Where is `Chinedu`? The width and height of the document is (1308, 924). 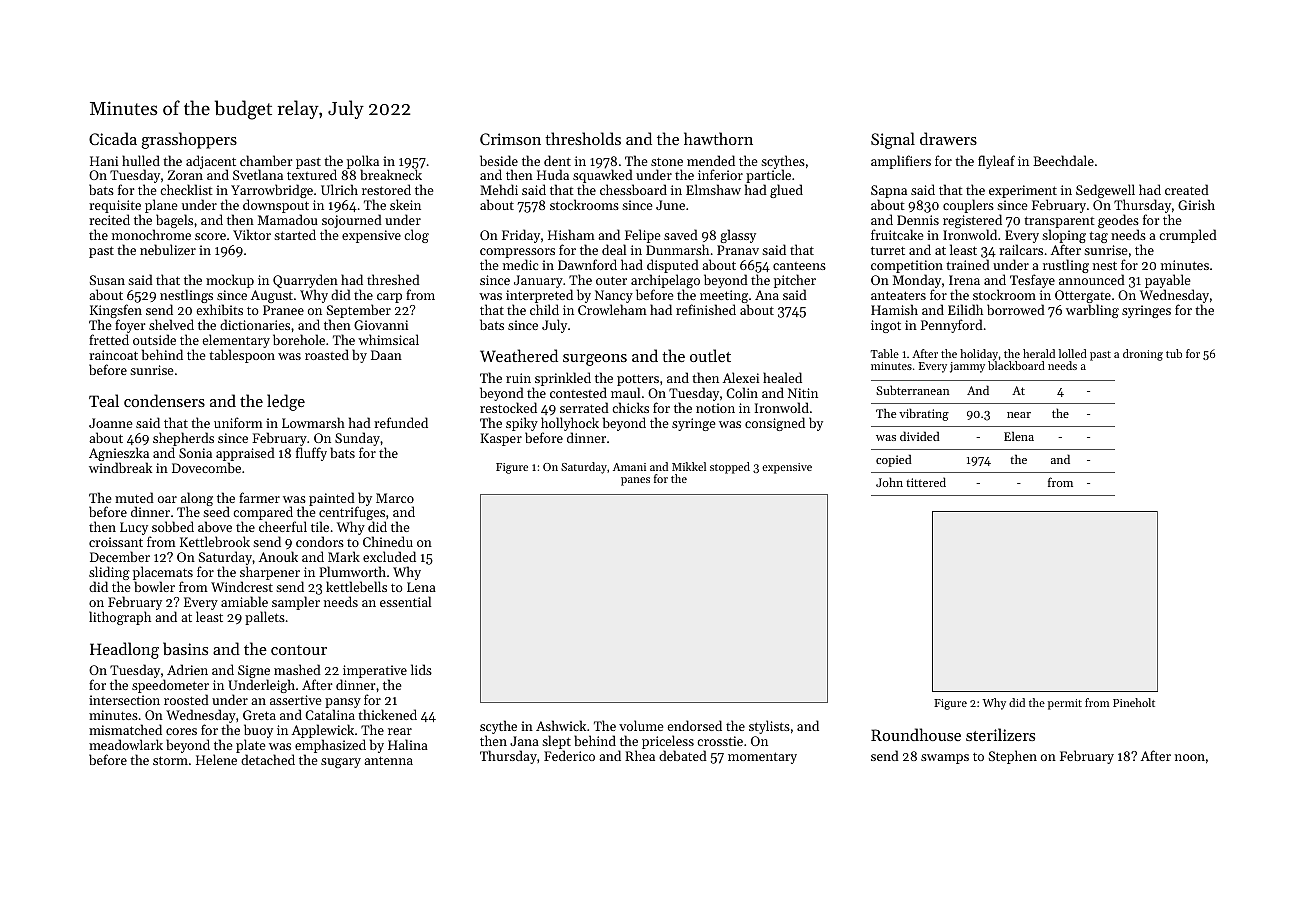
Chinedu is located at coordinates (388, 542).
